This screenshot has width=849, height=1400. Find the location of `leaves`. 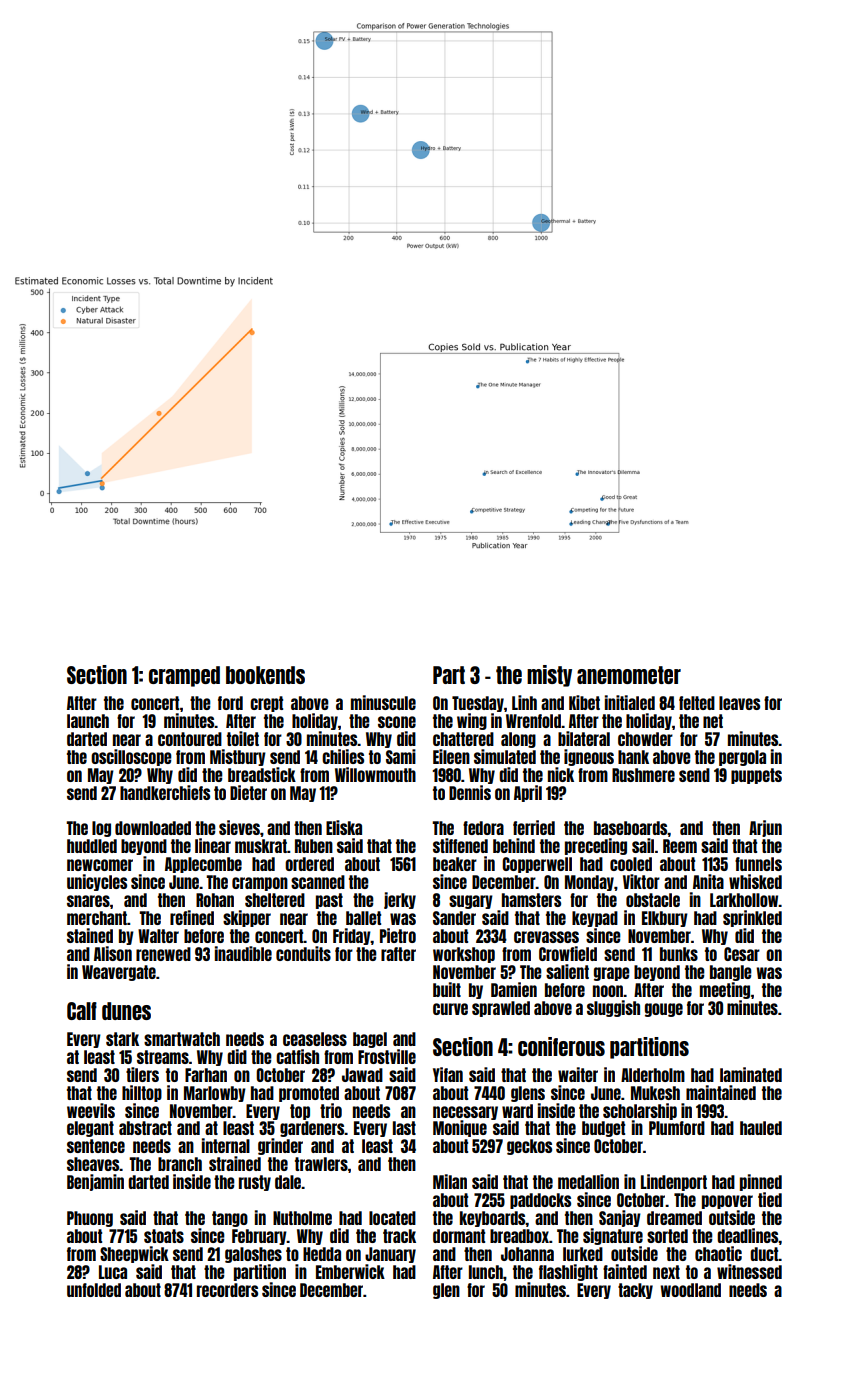

leaves is located at coordinates (739, 703).
